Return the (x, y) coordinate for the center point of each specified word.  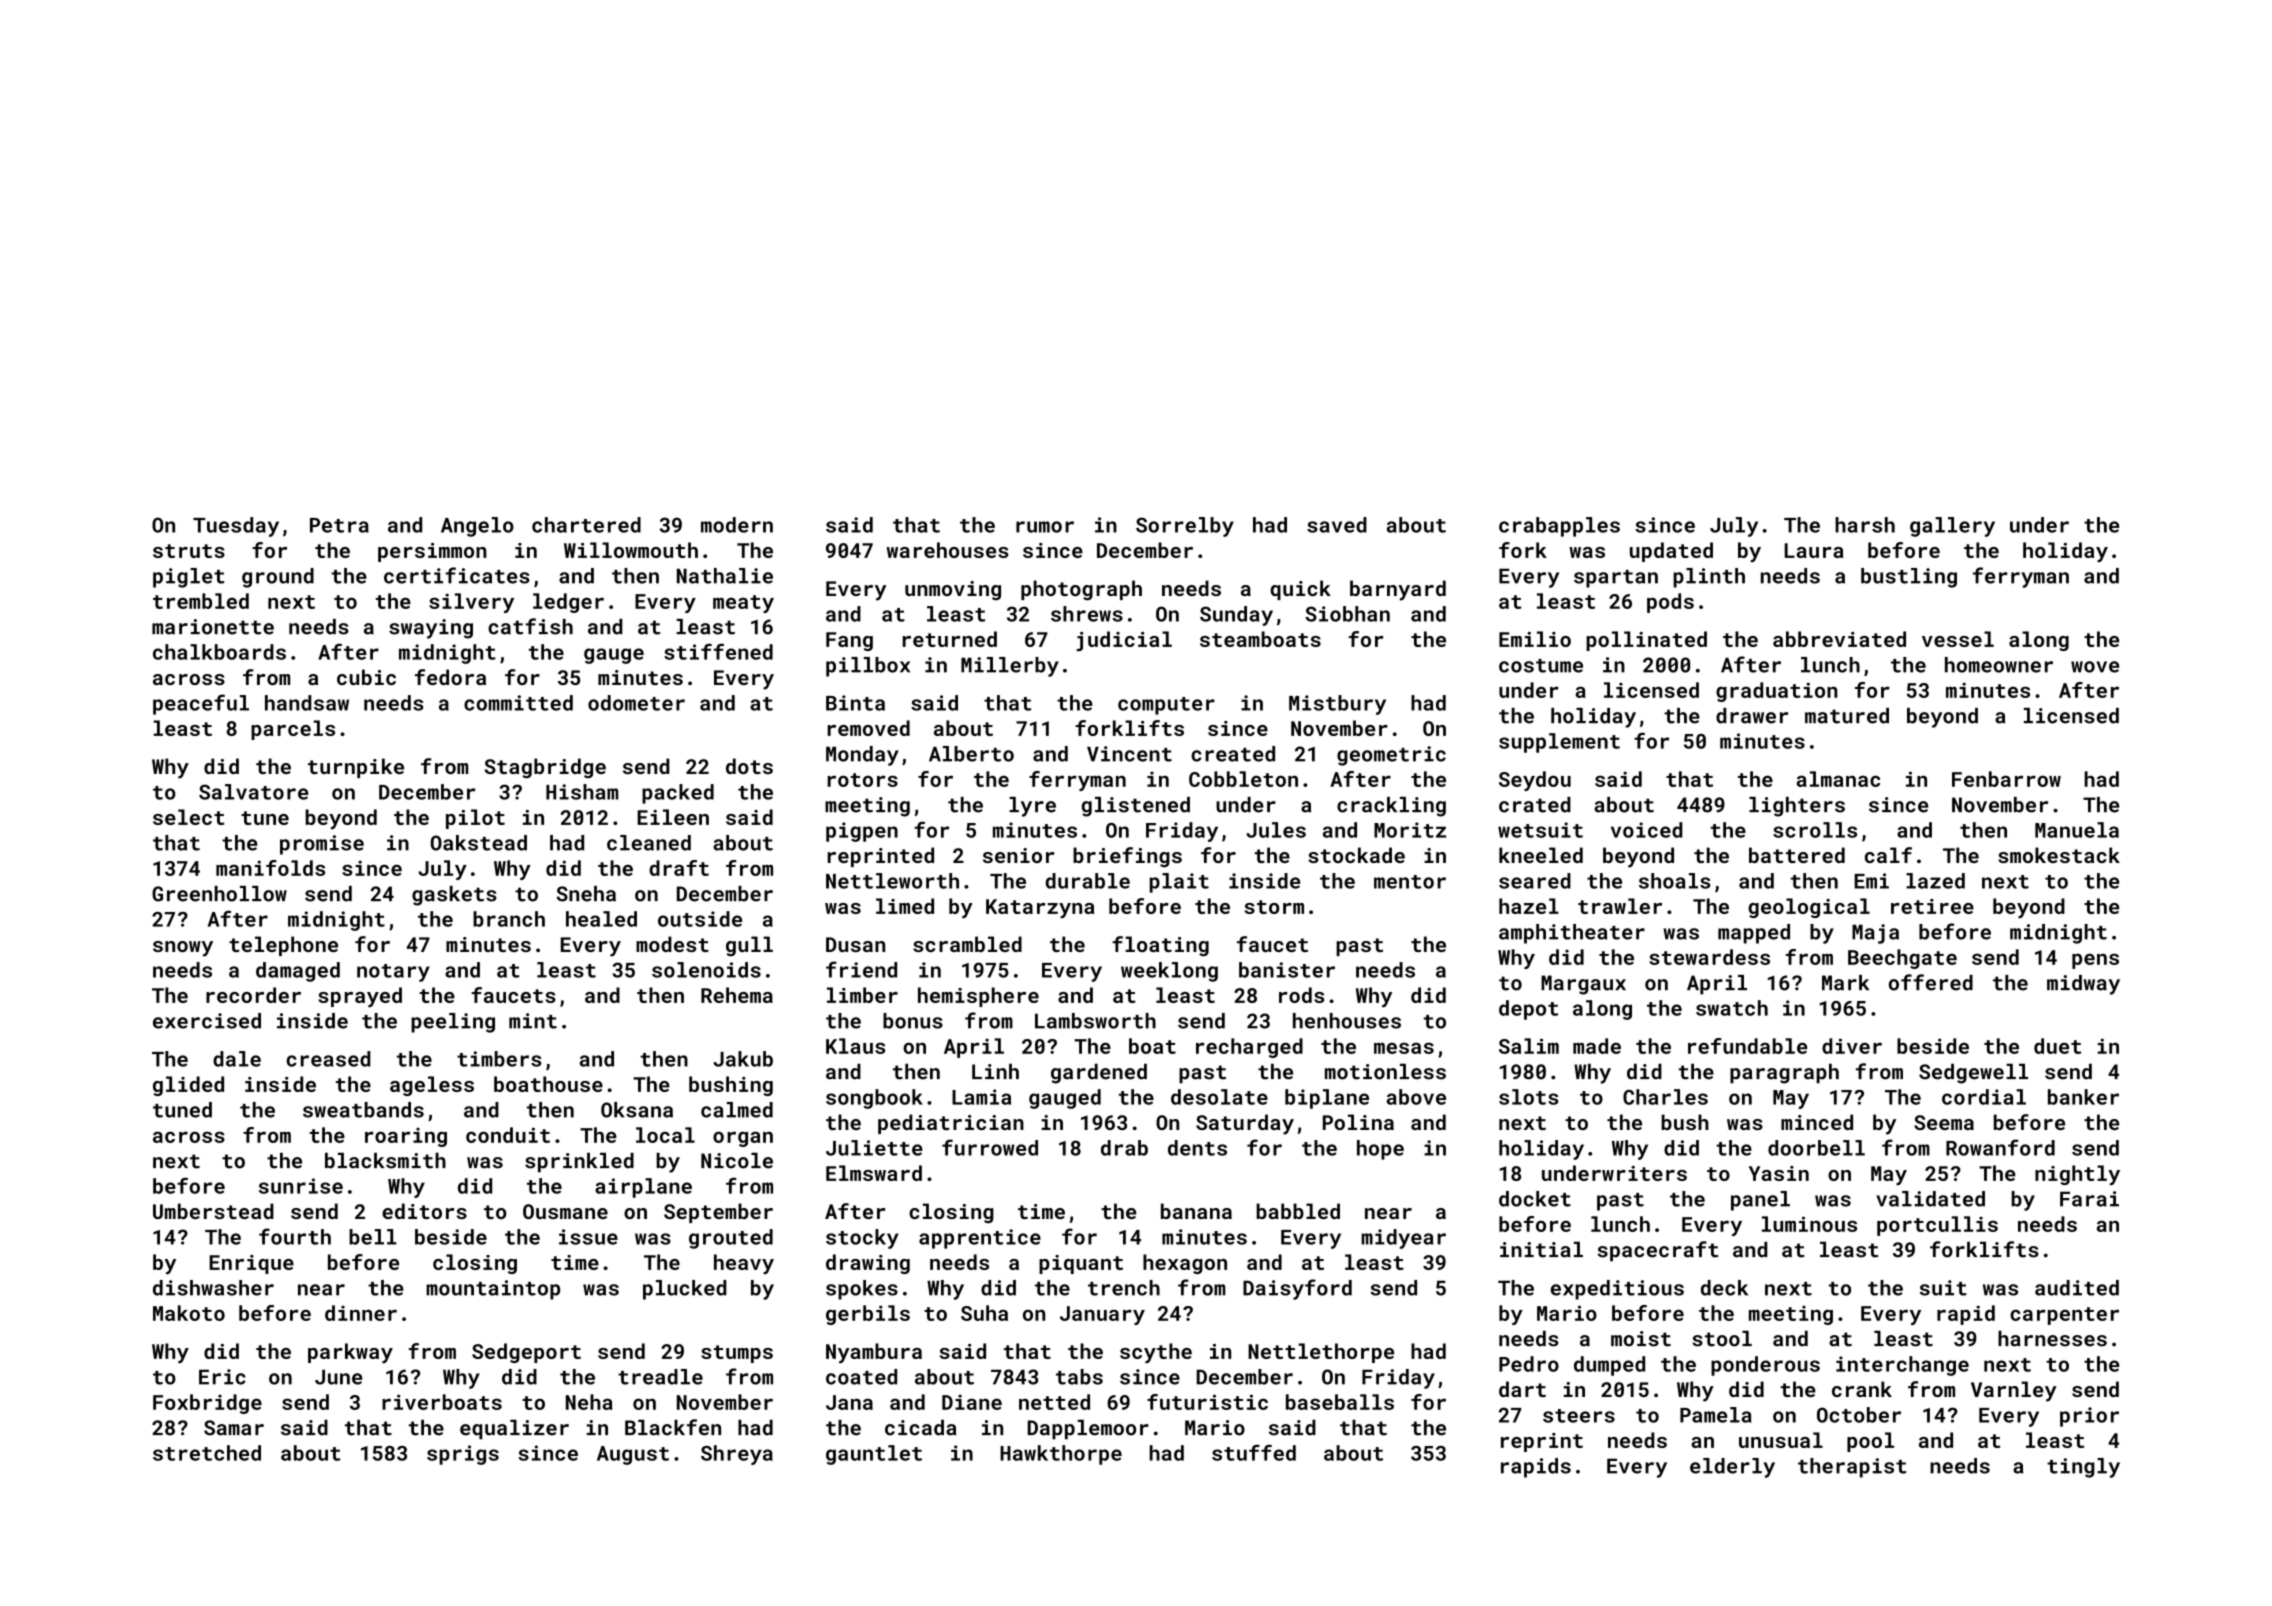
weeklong (1169, 972)
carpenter (2064, 1316)
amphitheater (1572, 934)
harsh (1865, 525)
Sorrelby (1185, 527)
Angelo (477, 527)
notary (393, 973)
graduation (1777, 692)
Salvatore (253, 792)
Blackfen (673, 1427)
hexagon (1185, 1264)
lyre (1032, 807)
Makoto (189, 1313)
